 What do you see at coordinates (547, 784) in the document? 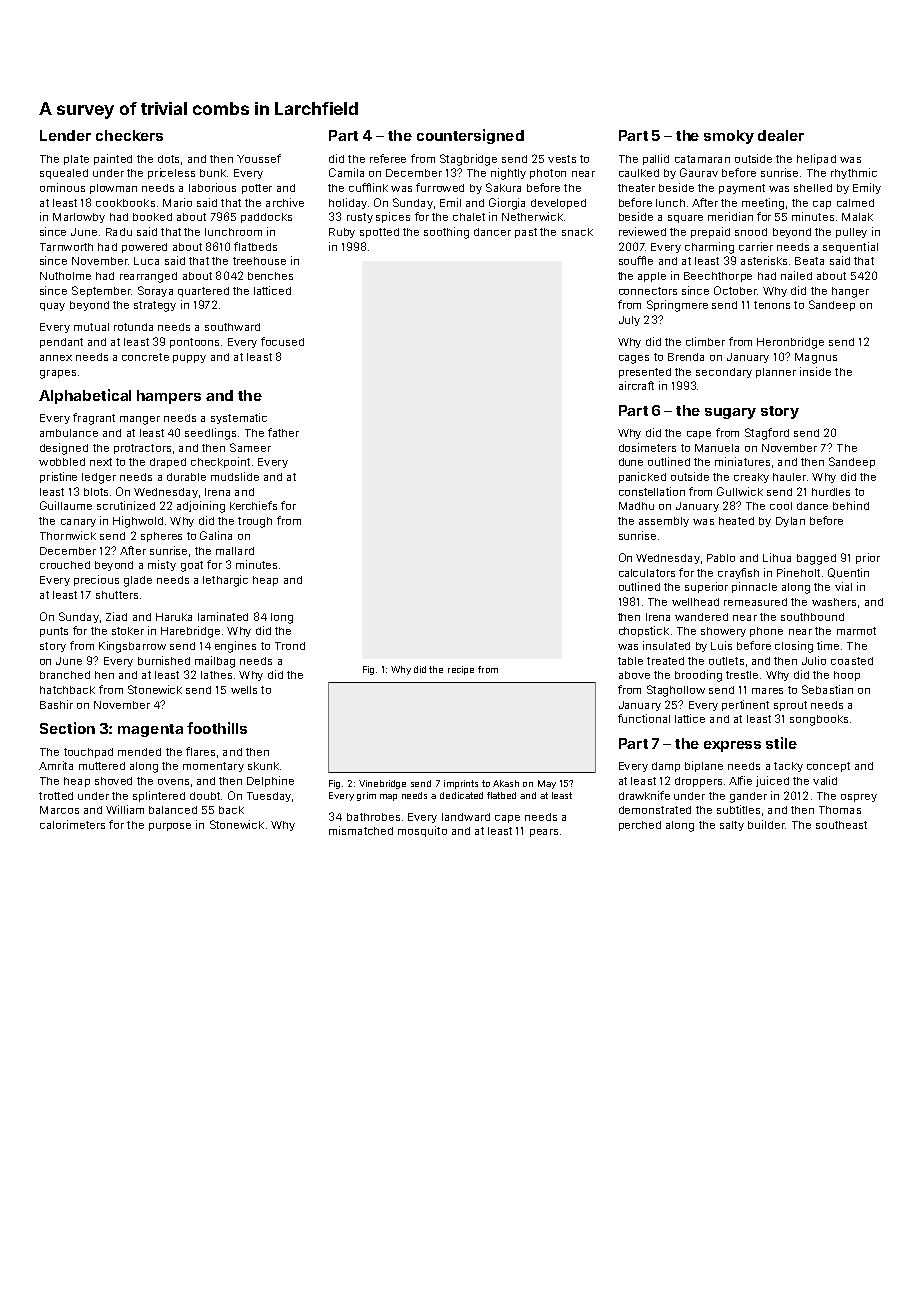
I see `May` at bounding box center [547, 784].
